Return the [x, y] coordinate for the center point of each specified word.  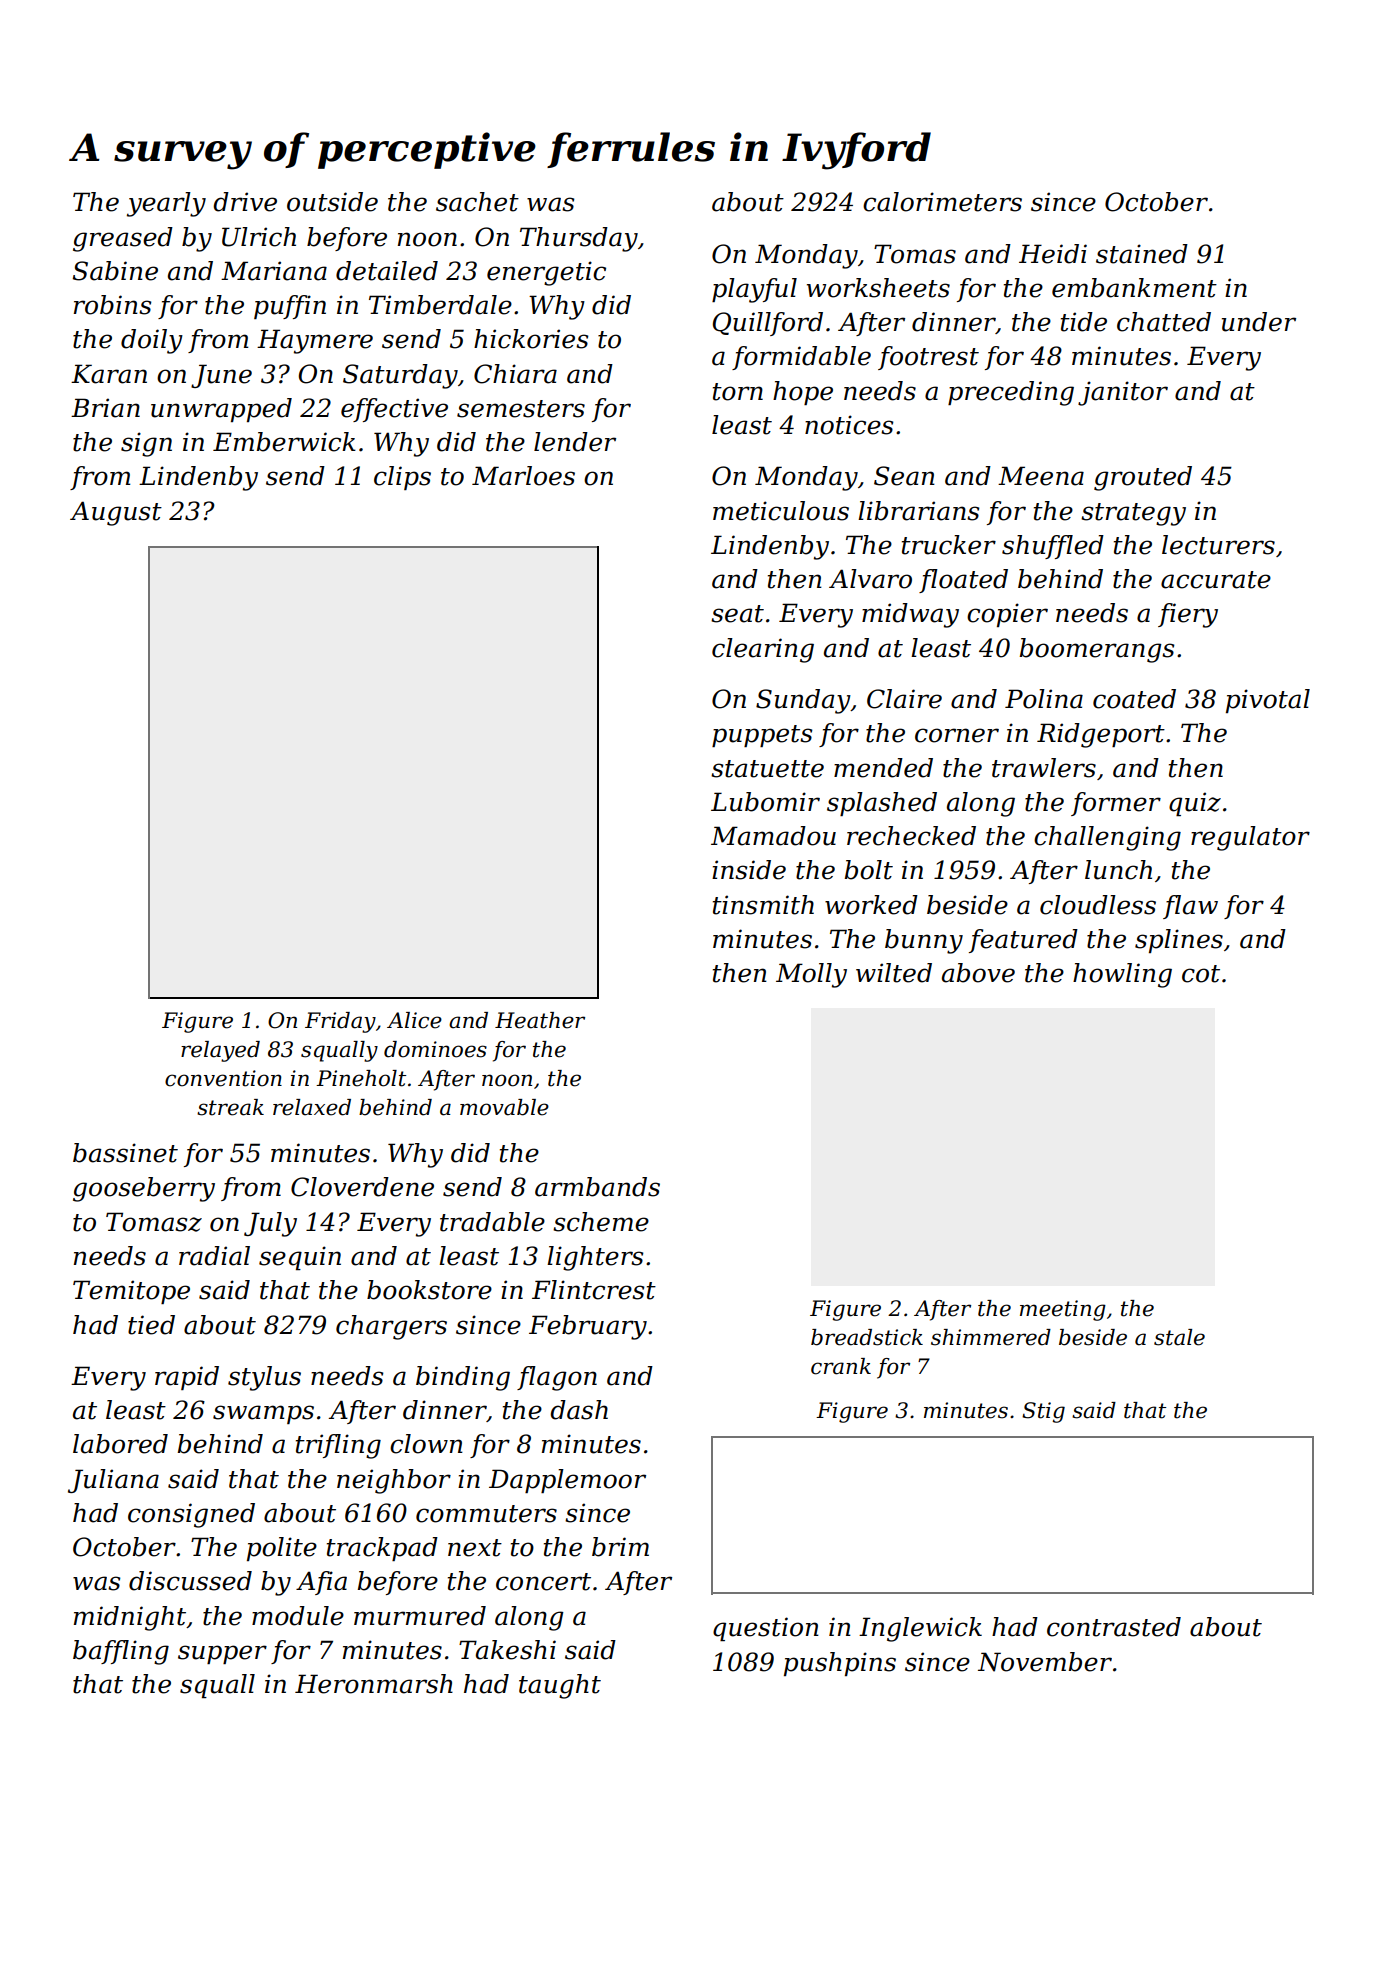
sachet [477, 202]
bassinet [125, 1153]
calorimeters [942, 202]
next [475, 1548]
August [116, 513]
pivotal [1268, 701]
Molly [811, 975]
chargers [391, 1327]
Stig [1043, 1412]
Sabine [115, 271]
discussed [190, 1581]
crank [841, 1366]
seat [737, 614]
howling [1122, 975]
